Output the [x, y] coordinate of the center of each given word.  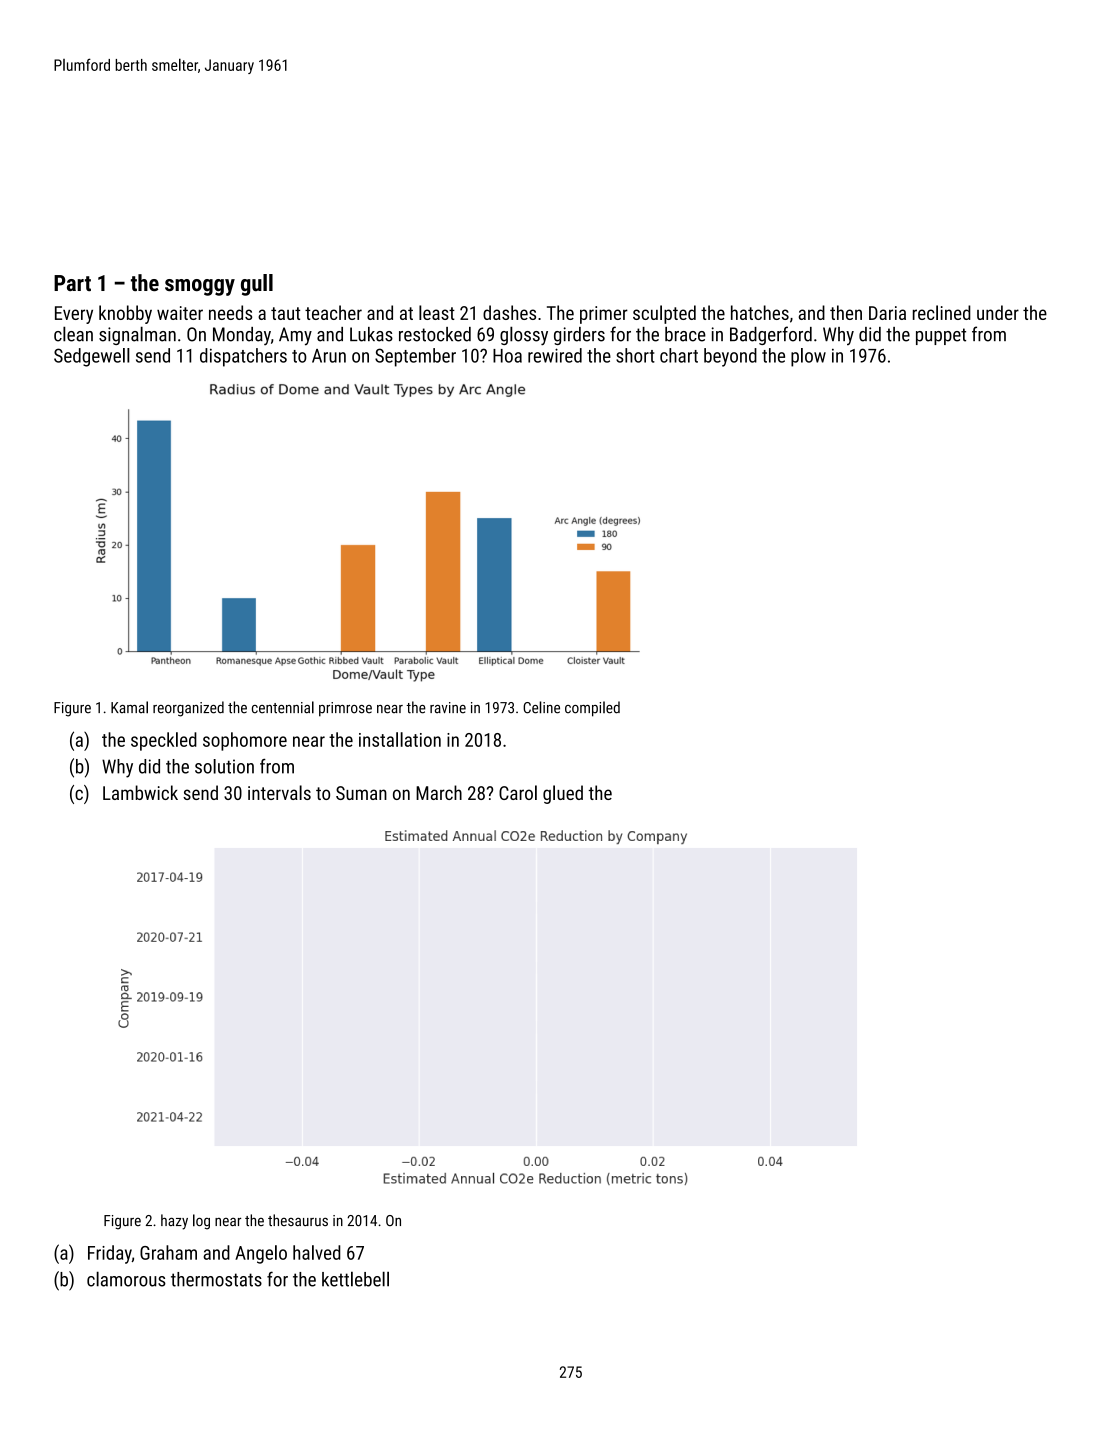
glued [563, 794]
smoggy [200, 287]
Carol [518, 792]
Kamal [129, 707]
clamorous [126, 1279]
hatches [760, 312]
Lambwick [140, 792]
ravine [448, 708]
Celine [541, 707]
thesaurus [298, 1220]
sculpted [664, 314]
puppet [941, 336]
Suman [361, 793]
